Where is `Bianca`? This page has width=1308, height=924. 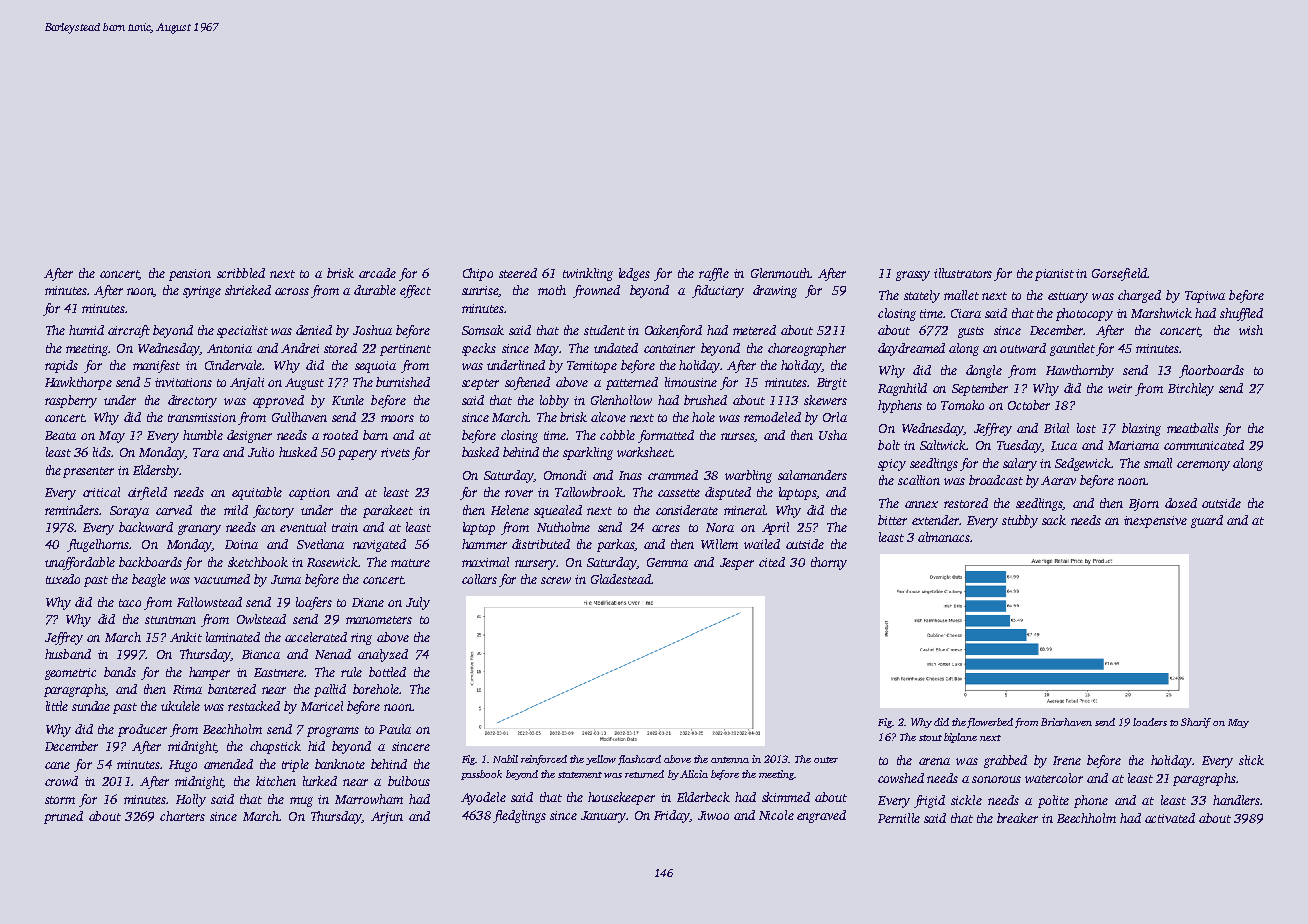
Bianca is located at coordinates (261, 654).
